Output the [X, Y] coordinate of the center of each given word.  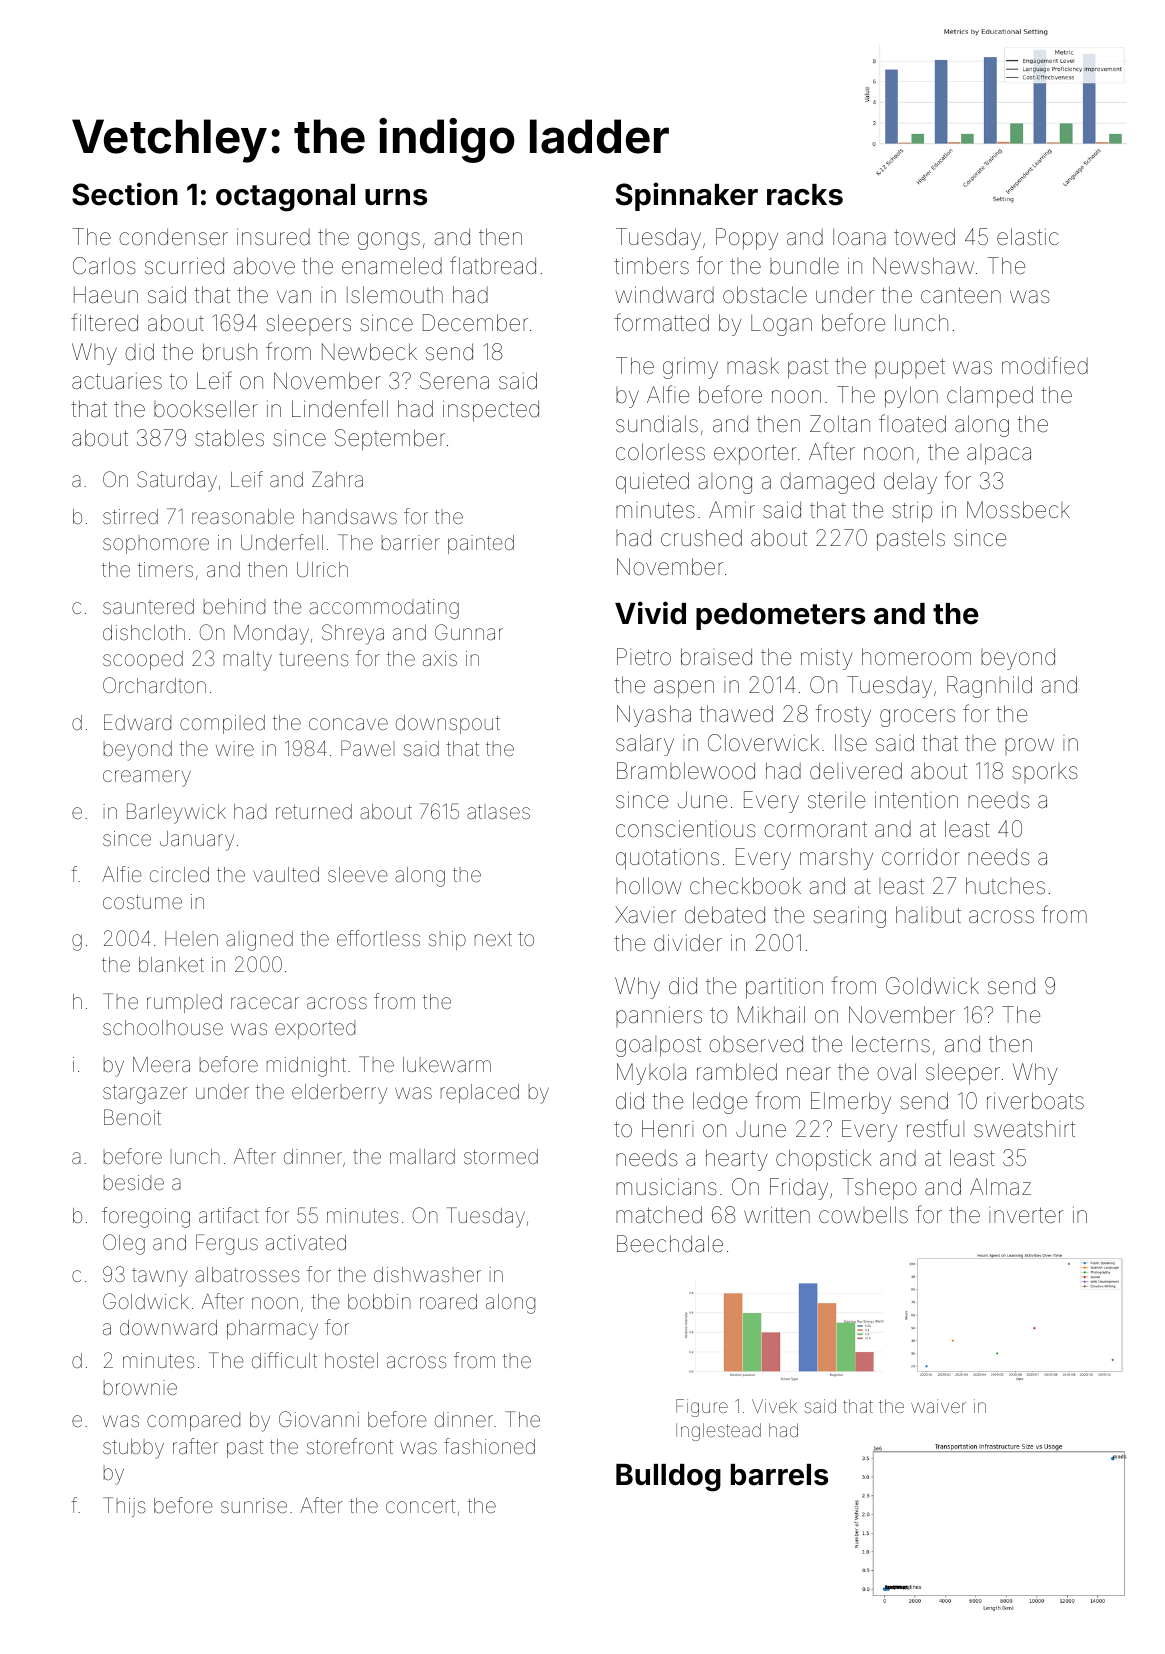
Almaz [1000, 1186]
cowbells [863, 1215]
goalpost [658, 1046]
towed [924, 237]
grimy [690, 368]
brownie [140, 1387]
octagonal [285, 198]
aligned [259, 941]
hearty [737, 1160]
